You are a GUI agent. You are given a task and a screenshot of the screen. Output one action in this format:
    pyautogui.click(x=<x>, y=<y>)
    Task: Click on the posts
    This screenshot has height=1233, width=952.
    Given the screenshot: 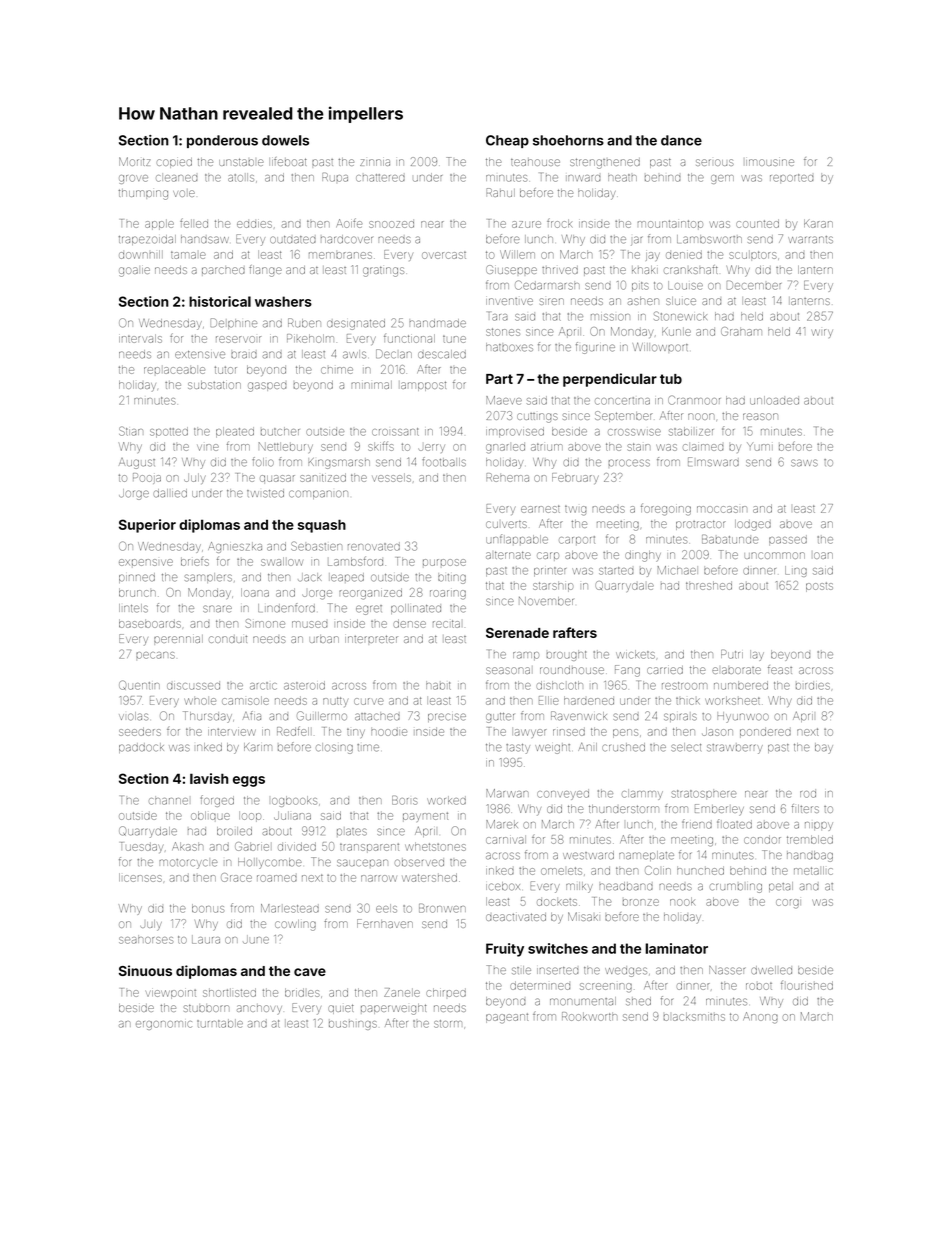 What is the action you would take?
    pyautogui.click(x=819, y=587)
